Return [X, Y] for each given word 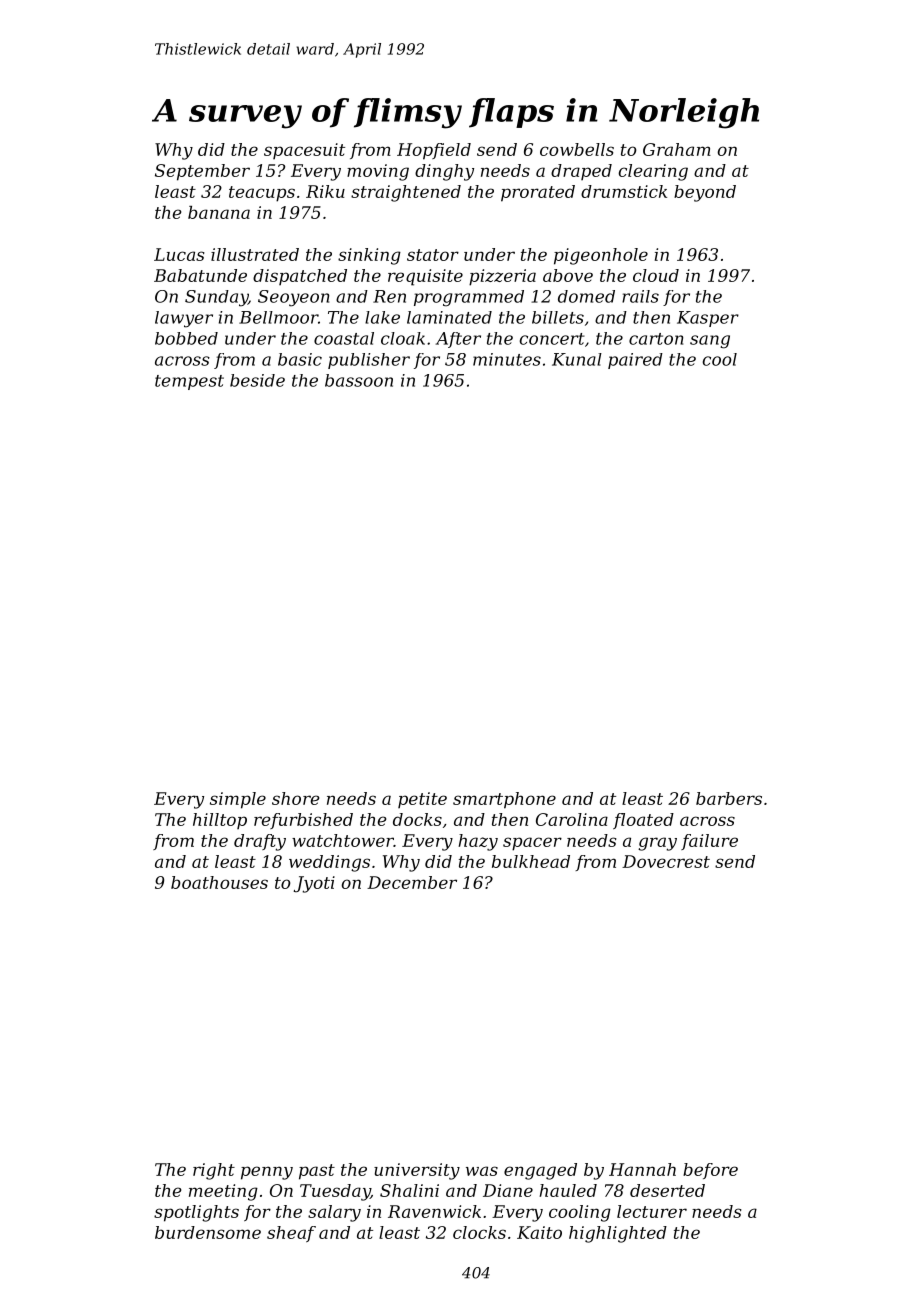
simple [238, 800]
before [710, 1171]
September [202, 172]
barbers [729, 798]
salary [334, 1213]
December [412, 882]
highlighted [618, 1234]
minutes [507, 359]
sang [710, 342]
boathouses [219, 882]
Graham [677, 149]
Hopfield [434, 151]
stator [433, 255]
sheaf [291, 1234]
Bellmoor [278, 317]
